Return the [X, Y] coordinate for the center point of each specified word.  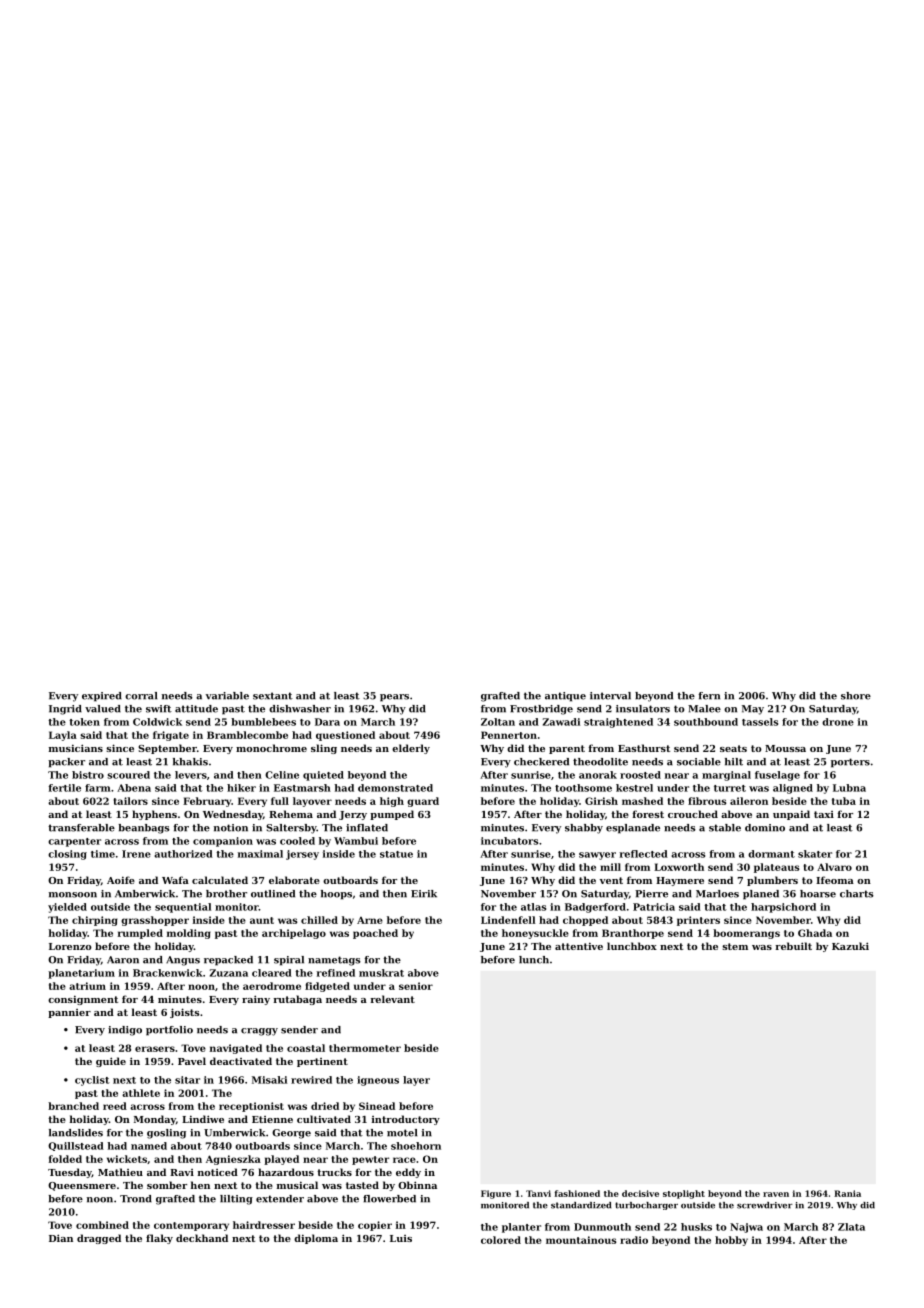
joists [185, 1013]
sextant [273, 696]
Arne [370, 920]
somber [167, 1185]
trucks [334, 1172]
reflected [644, 854]
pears [394, 698]
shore [856, 696]
